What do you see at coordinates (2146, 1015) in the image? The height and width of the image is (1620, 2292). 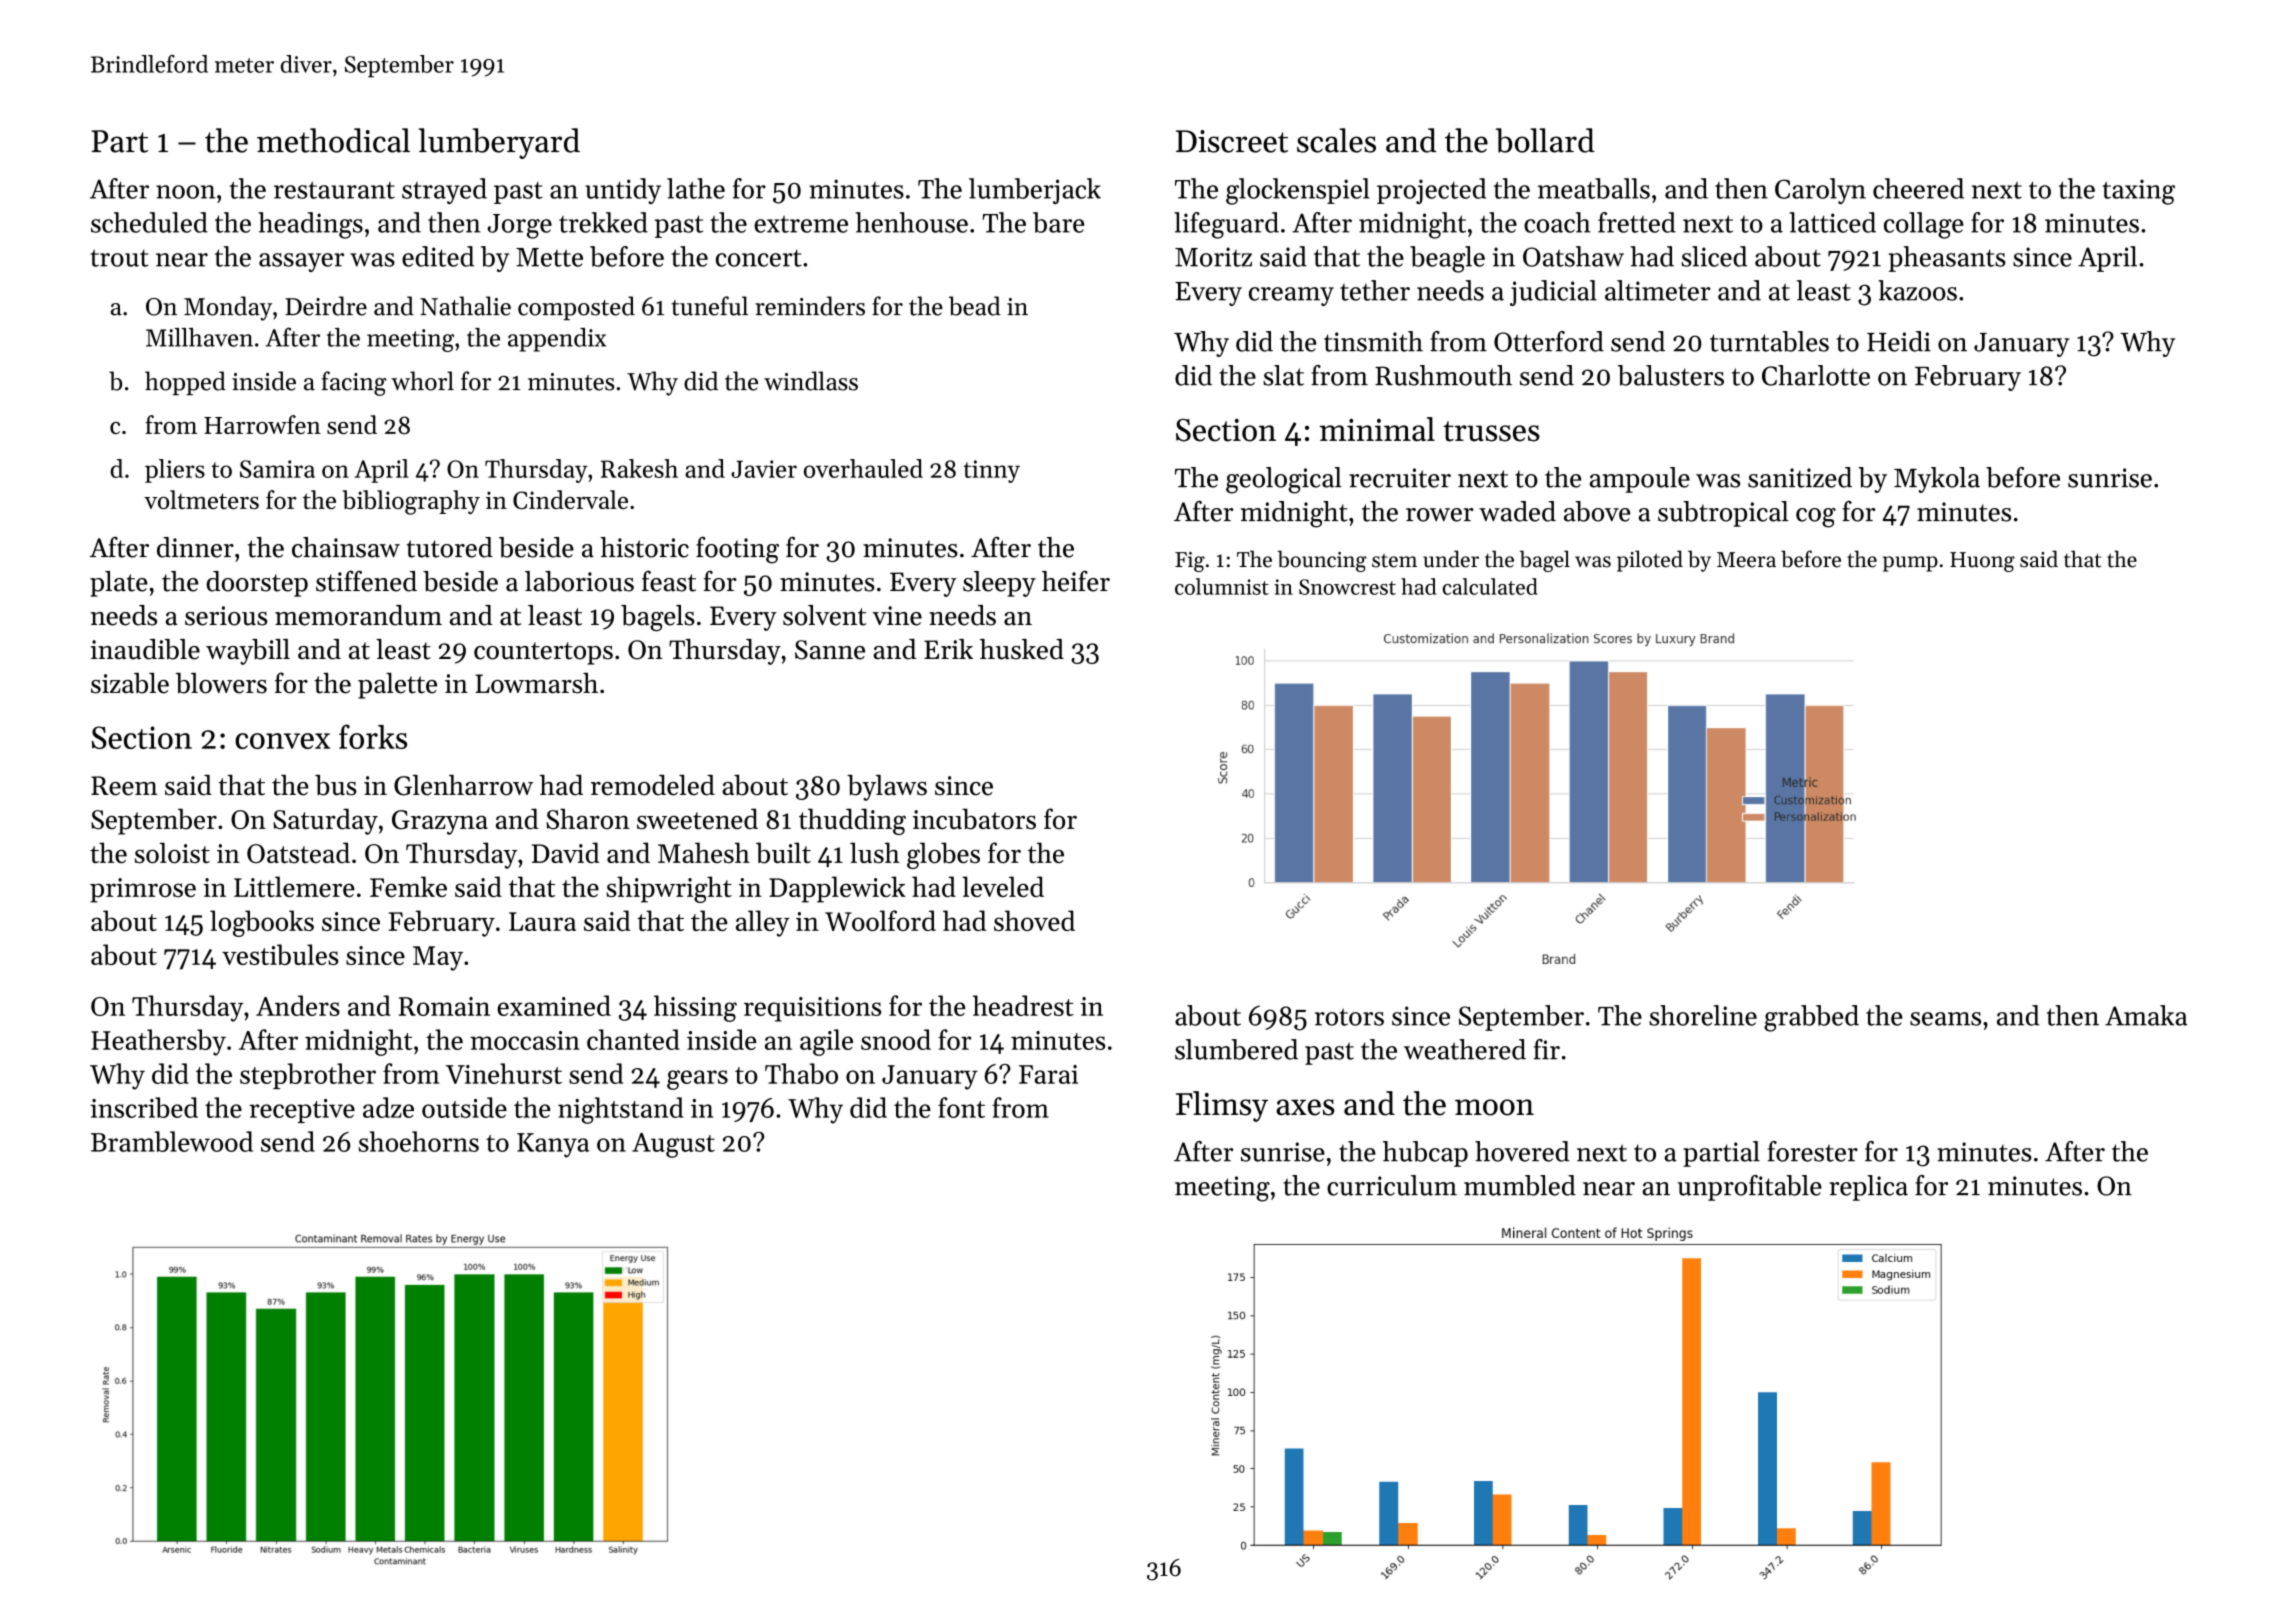 I see `Amaka` at bounding box center [2146, 1015].
